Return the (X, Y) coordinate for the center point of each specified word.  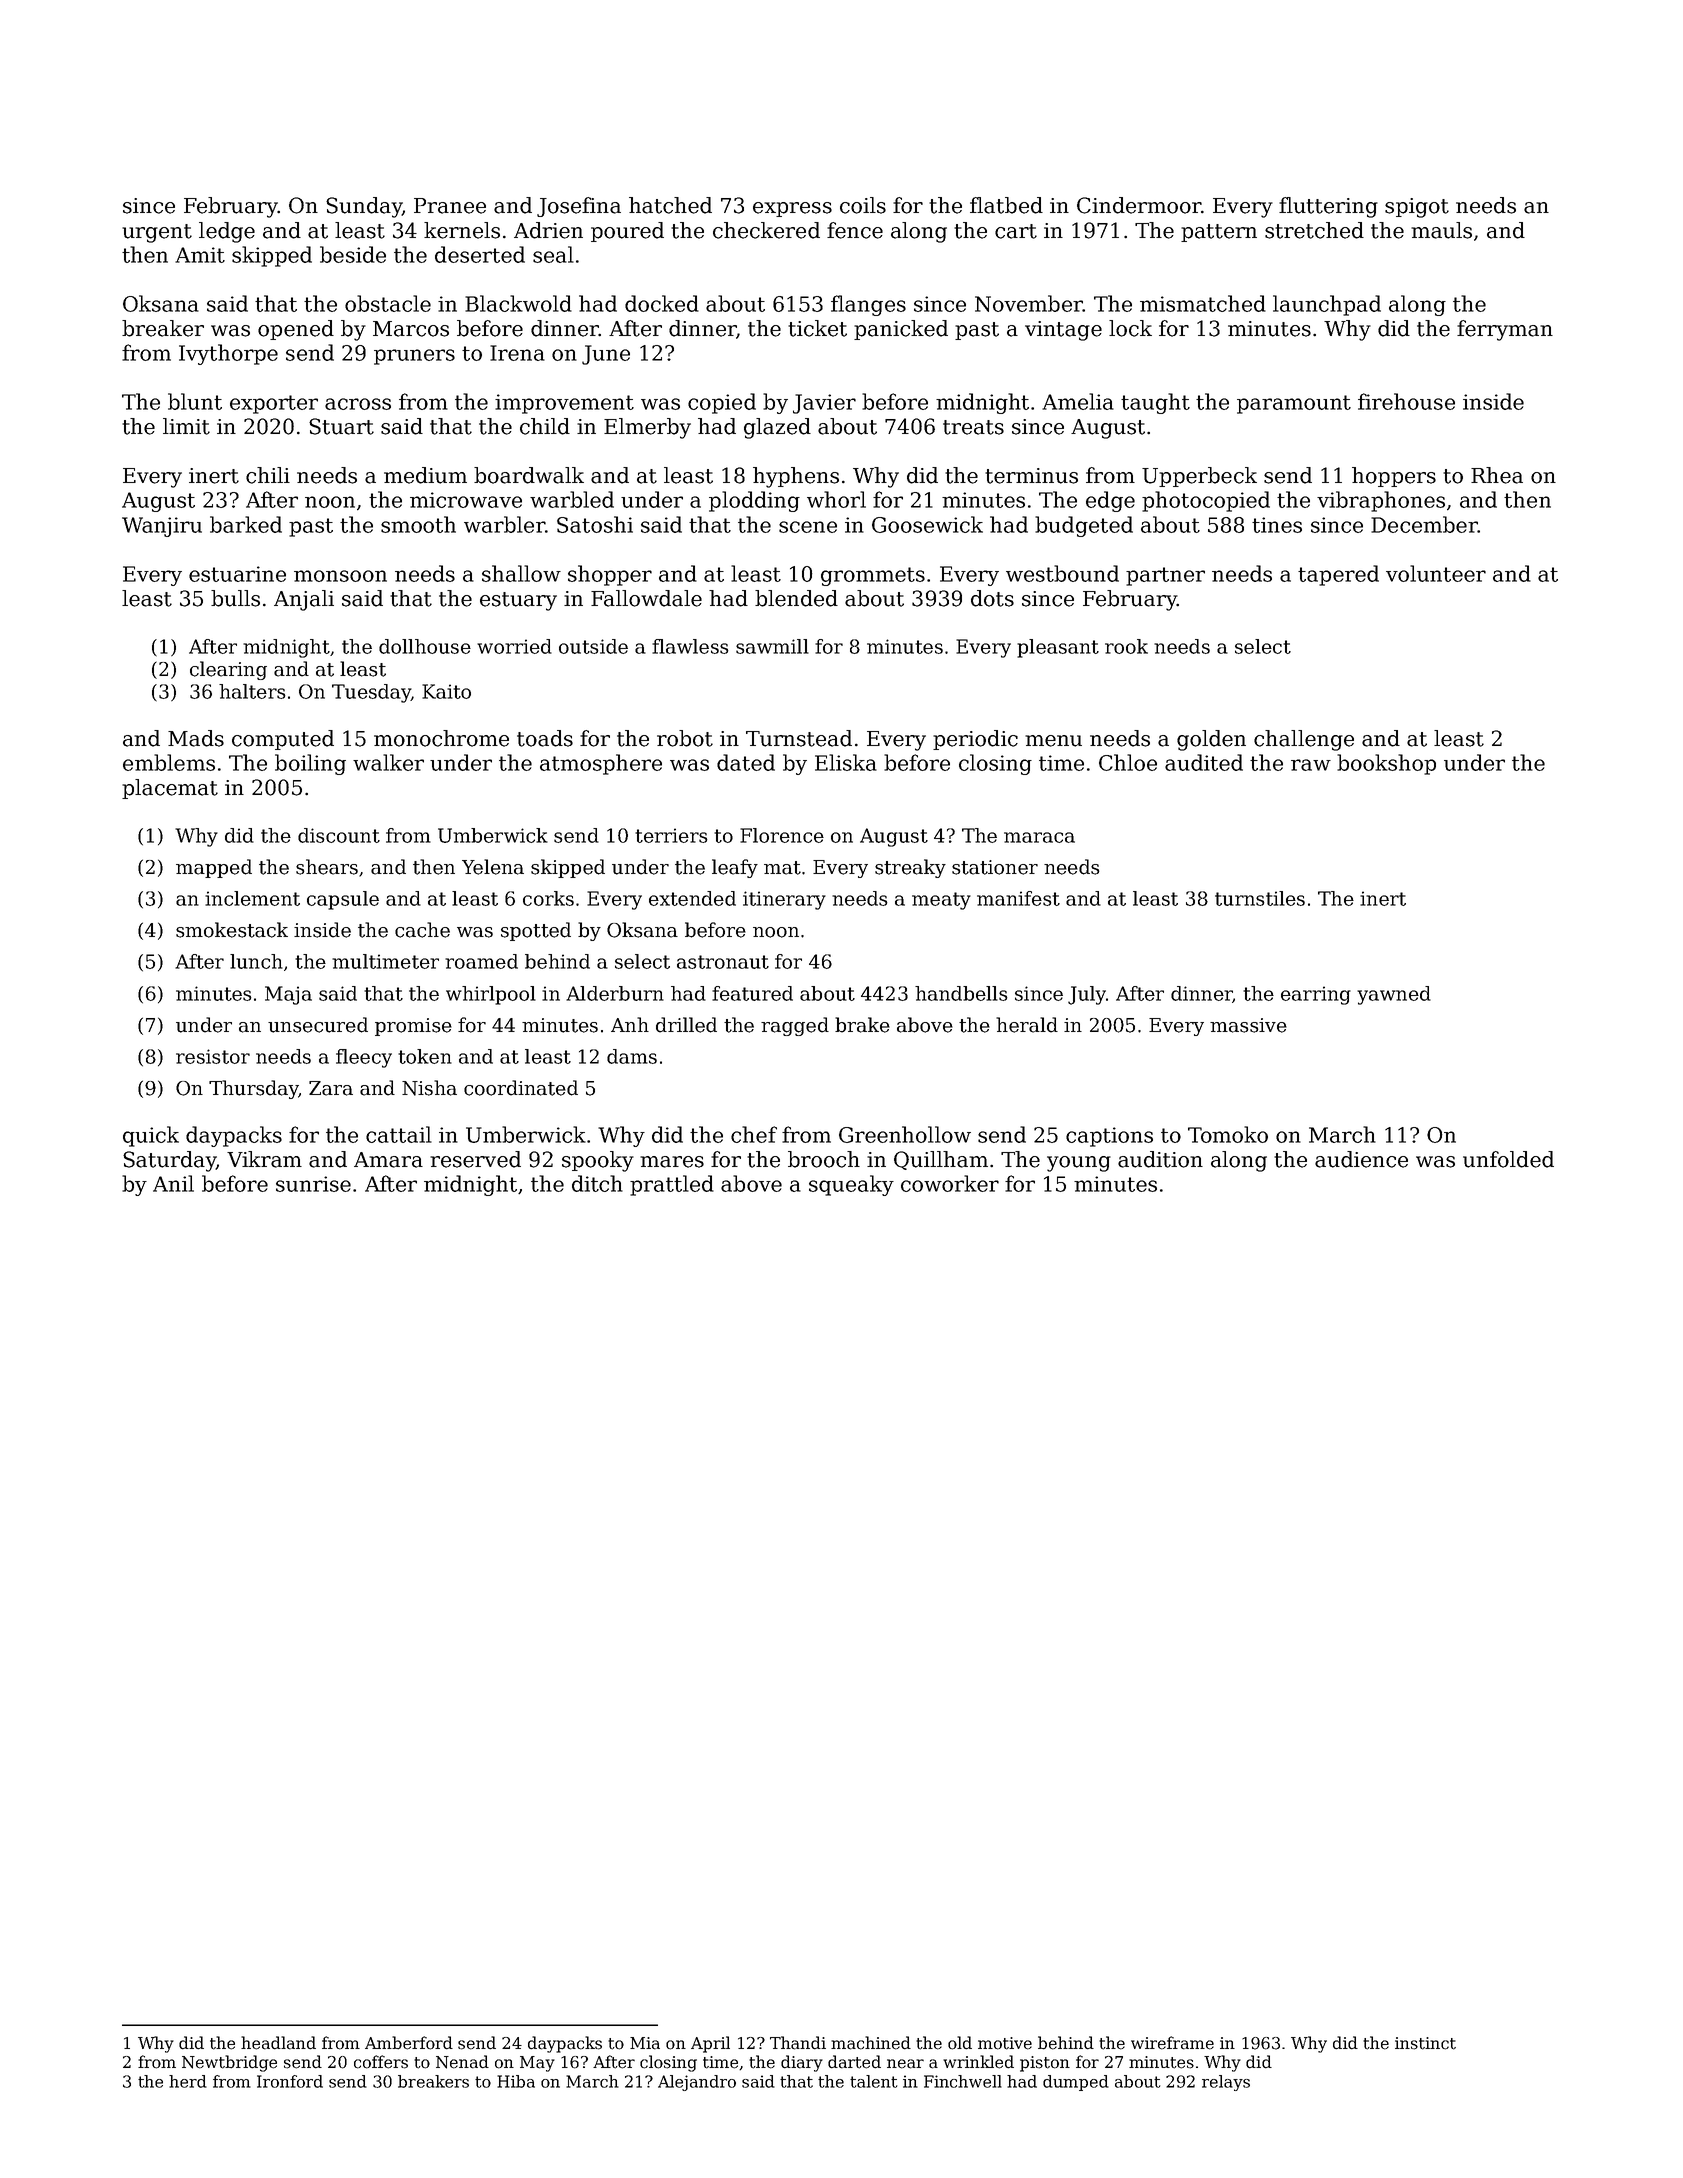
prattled (672, 1185)
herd (188, 2081)
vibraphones (1381, 501)
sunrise (313, 1184)
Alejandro (697, 2083)
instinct (1425, 2043)
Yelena (493, 867)
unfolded (1508, 1159)
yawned (1394, 995)
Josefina (579, 207)
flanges (868, 305)
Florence (782, 835)
